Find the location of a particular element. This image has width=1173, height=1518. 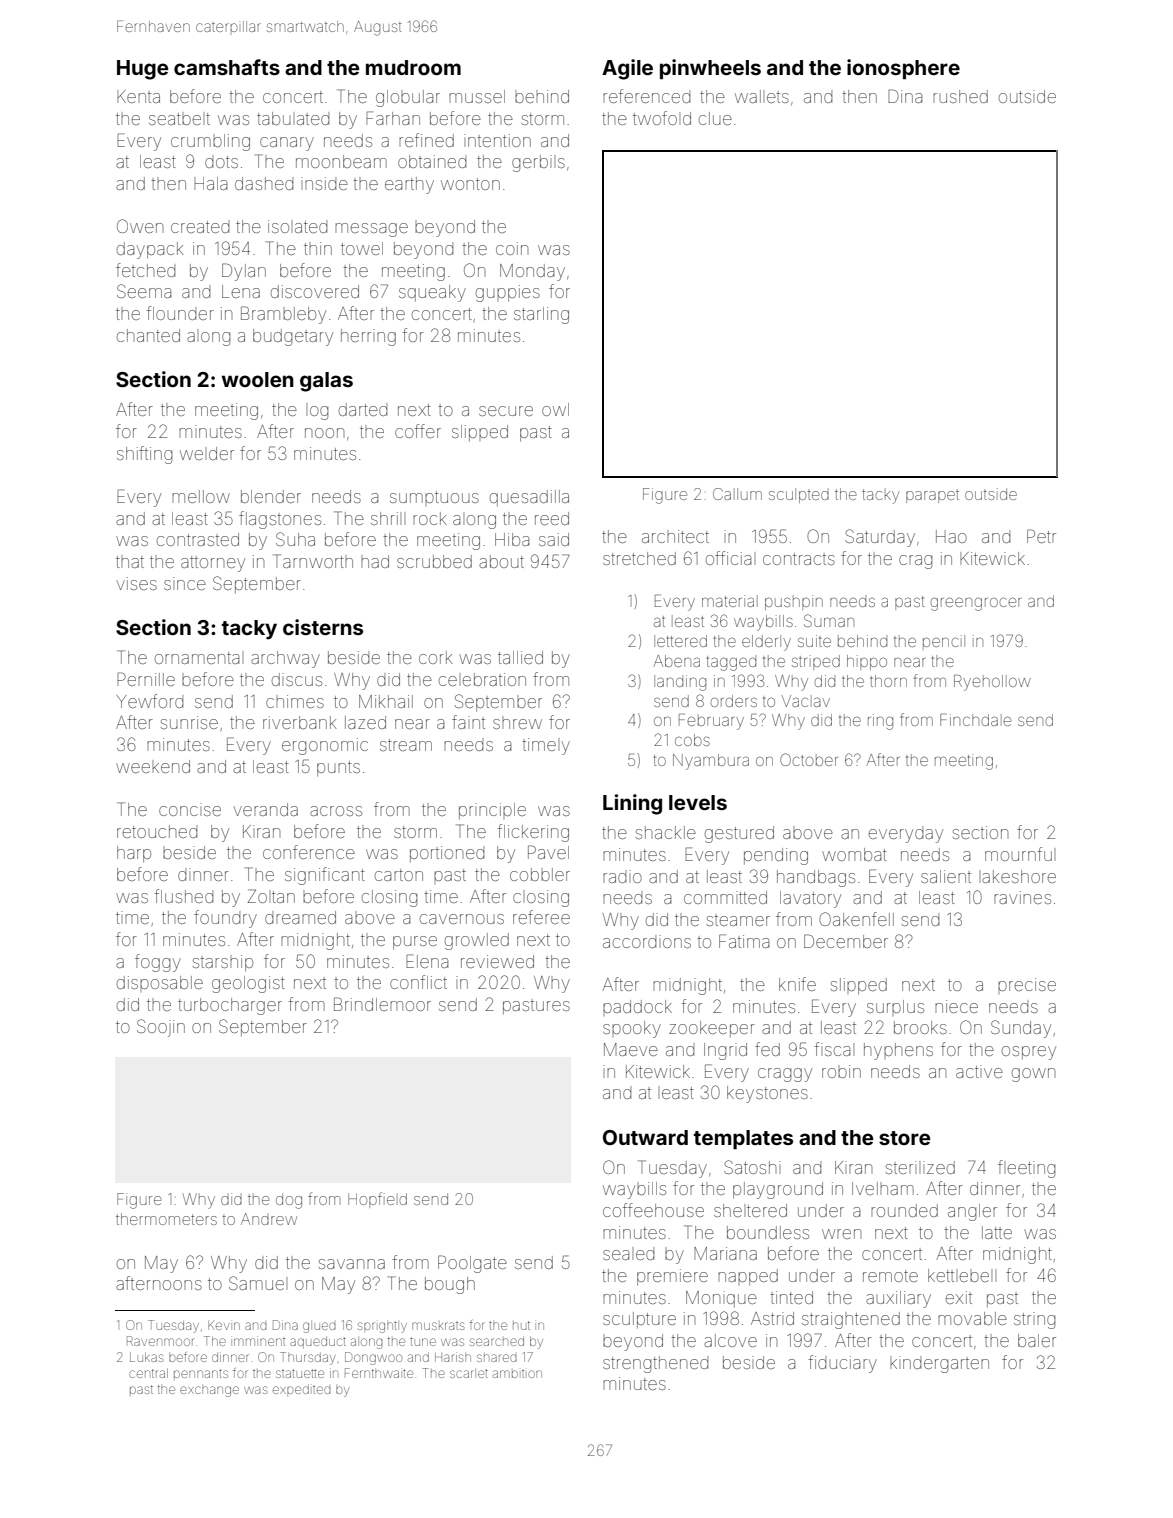

message is located at coordinates (371, 230).
